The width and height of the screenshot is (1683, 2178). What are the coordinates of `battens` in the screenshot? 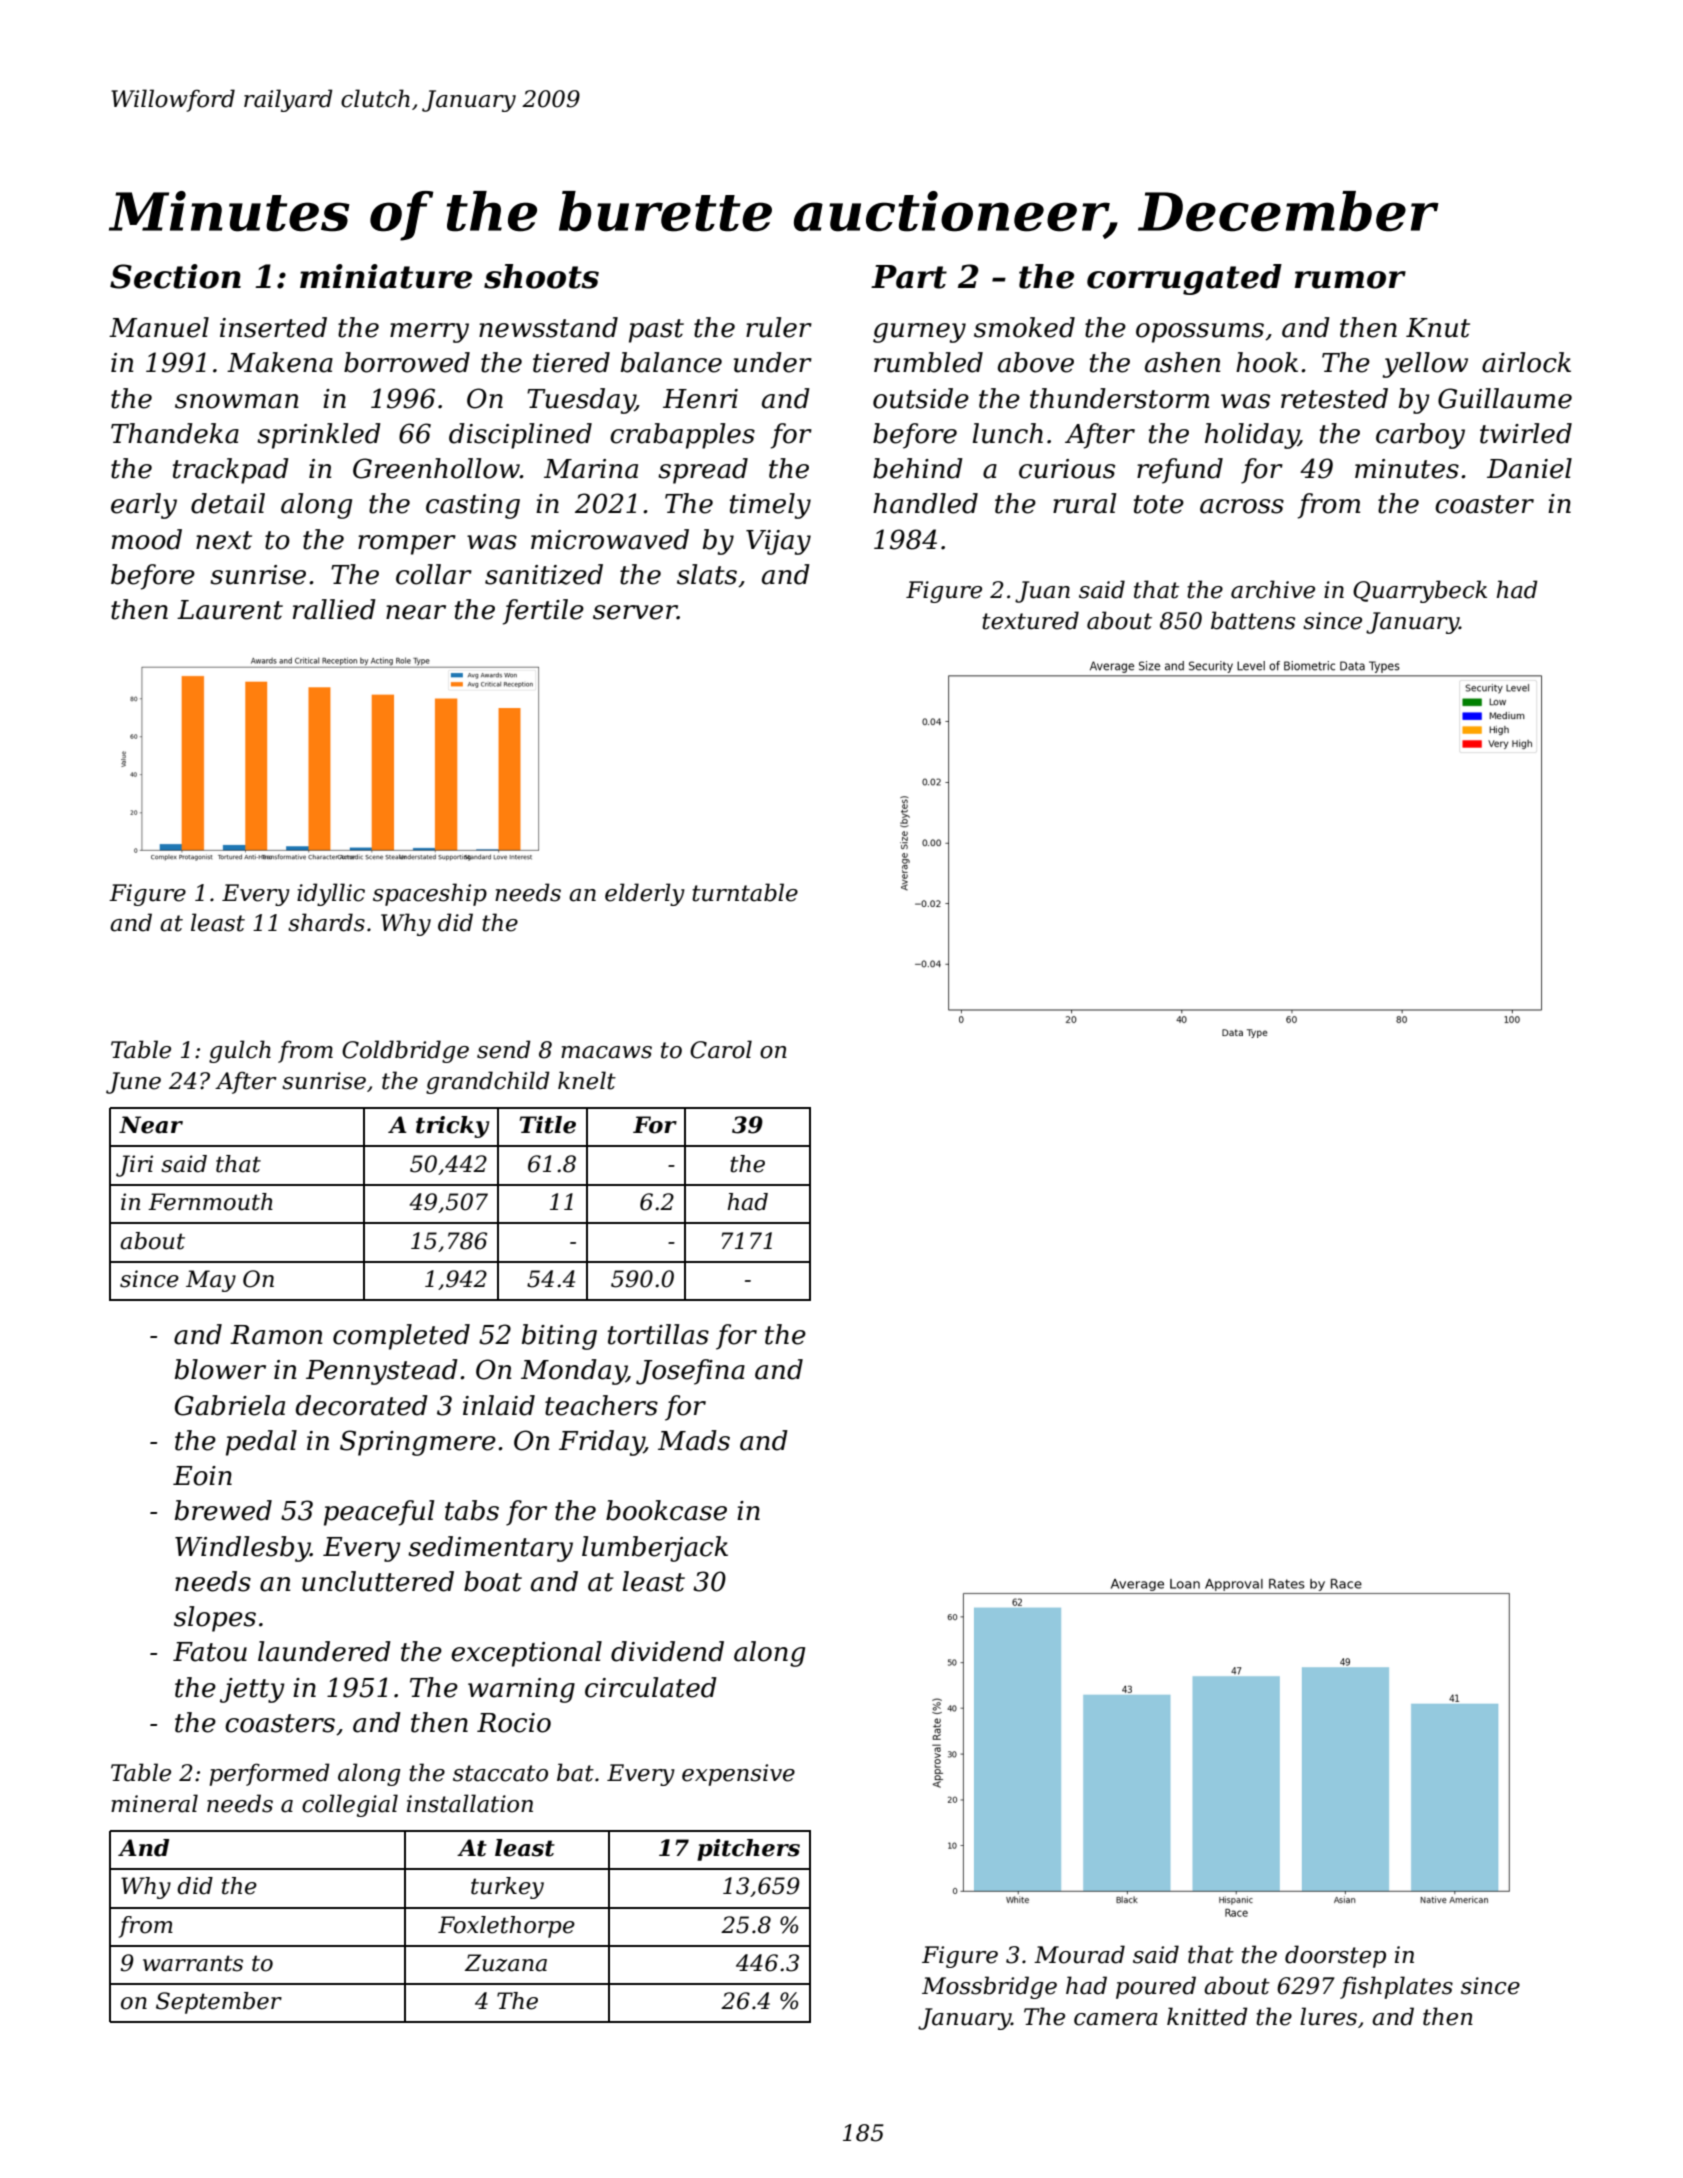 It's located at (1253, 620).
